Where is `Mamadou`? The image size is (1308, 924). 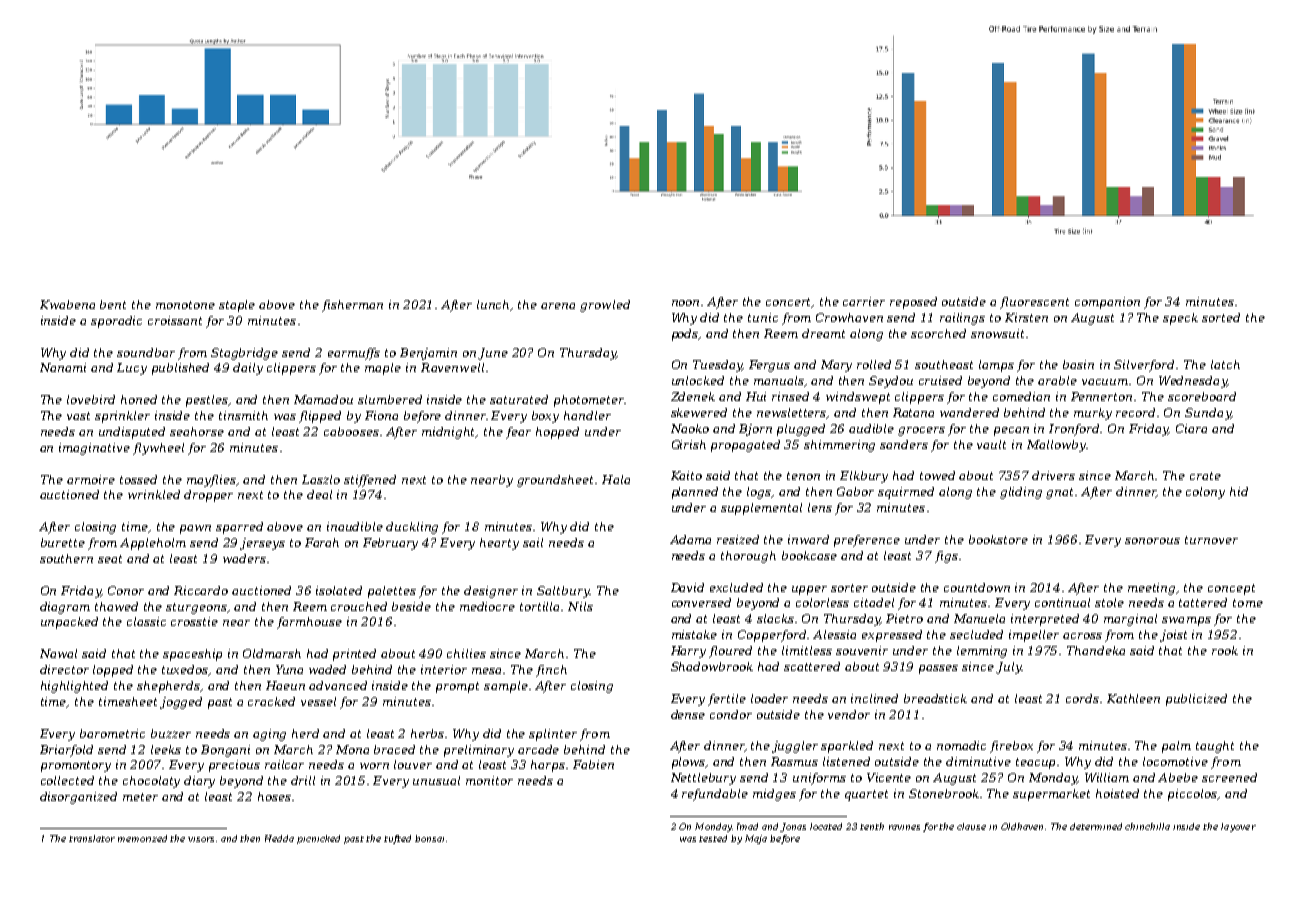
Mamadou is located at coordinates (323, 399).
